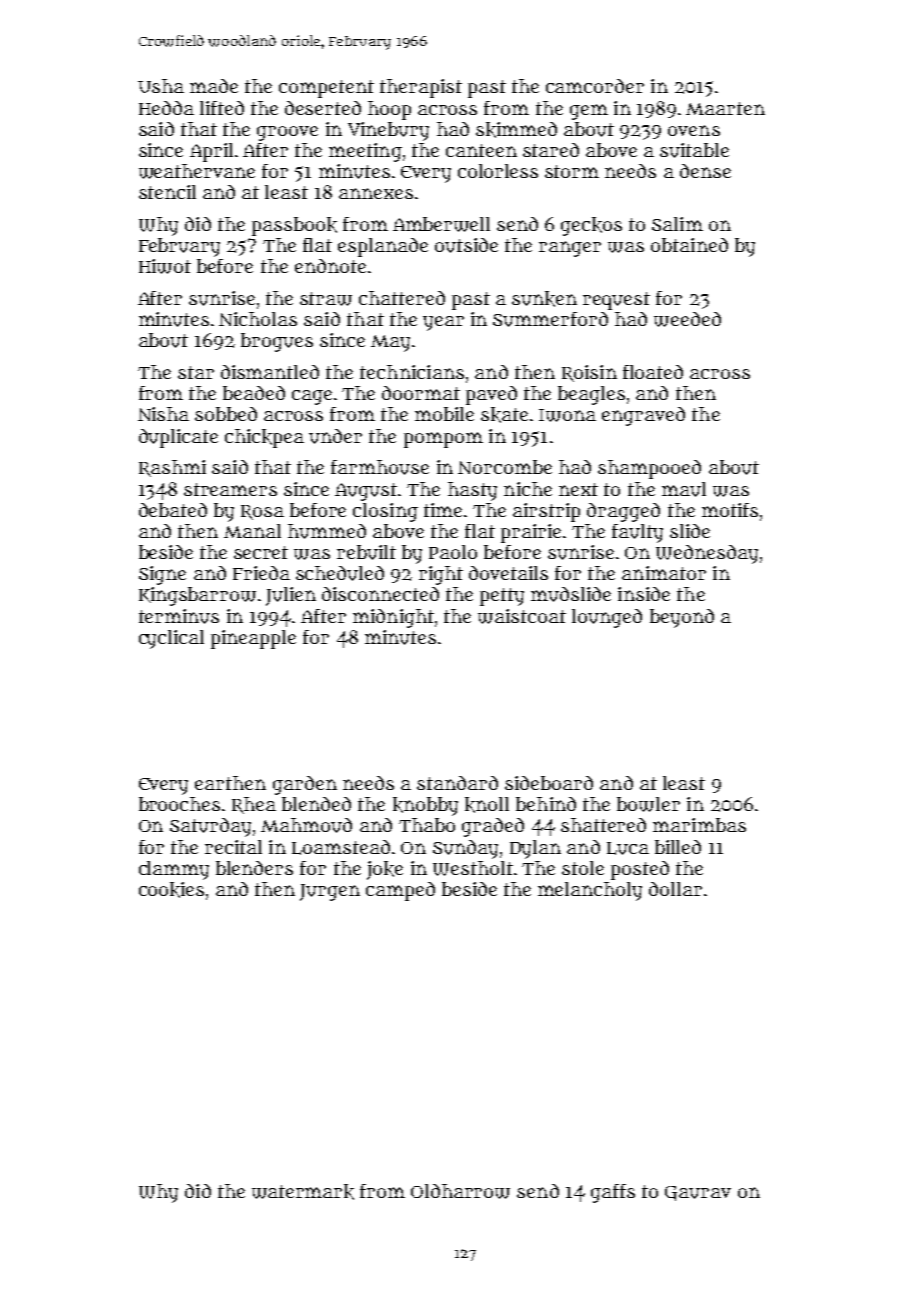 The image size is (908, 1316). Describe the element at coordinates (725, 108) in the screenshot. I see `Maarten` at that location.
